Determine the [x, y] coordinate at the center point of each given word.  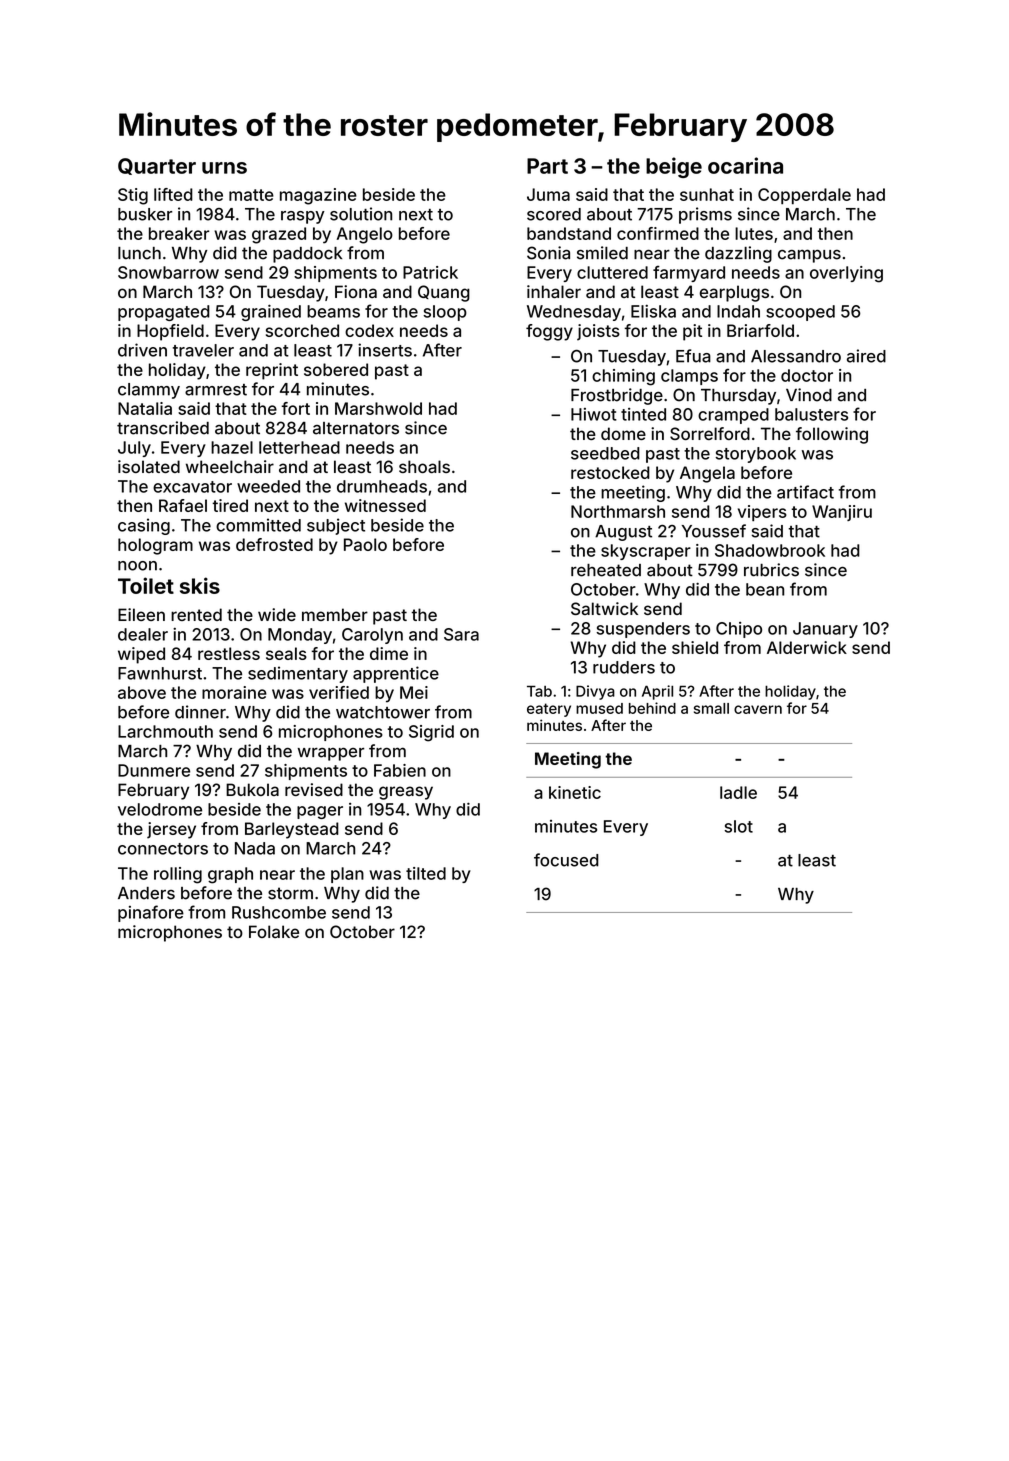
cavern [758, 709]
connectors [163, 849]
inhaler [554, 291]
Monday [300, 636]
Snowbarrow [168, 272]
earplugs [734, 293]
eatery [549, 710]
